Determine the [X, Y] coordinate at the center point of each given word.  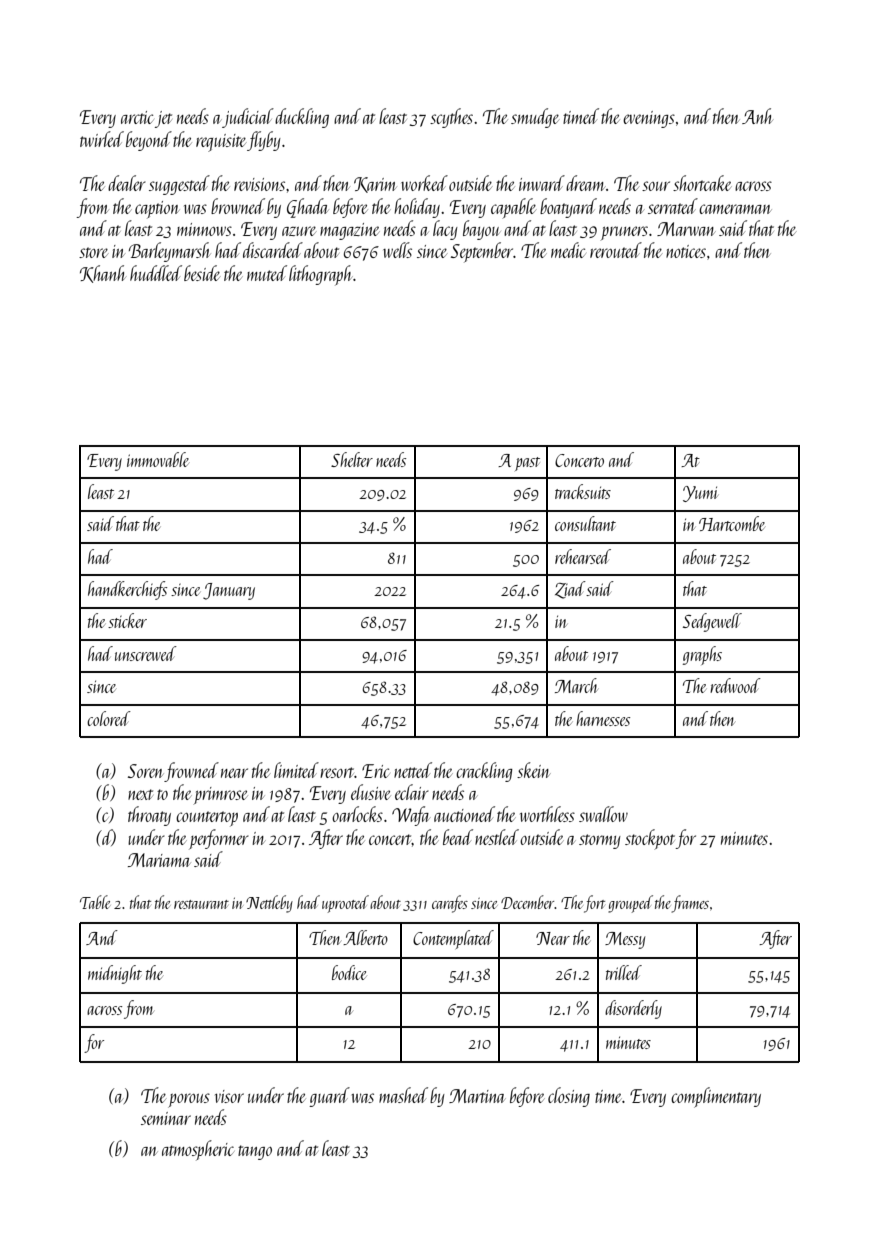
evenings [649, 119]
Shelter [352, 459]
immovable [158, 459]
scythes [451, 118]
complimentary [716, 1097]
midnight [115, 974]
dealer [127, 183]
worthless [547, 814]
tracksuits [583, 491]
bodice [349, 972]
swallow [603, 814]
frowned [191, 772]
